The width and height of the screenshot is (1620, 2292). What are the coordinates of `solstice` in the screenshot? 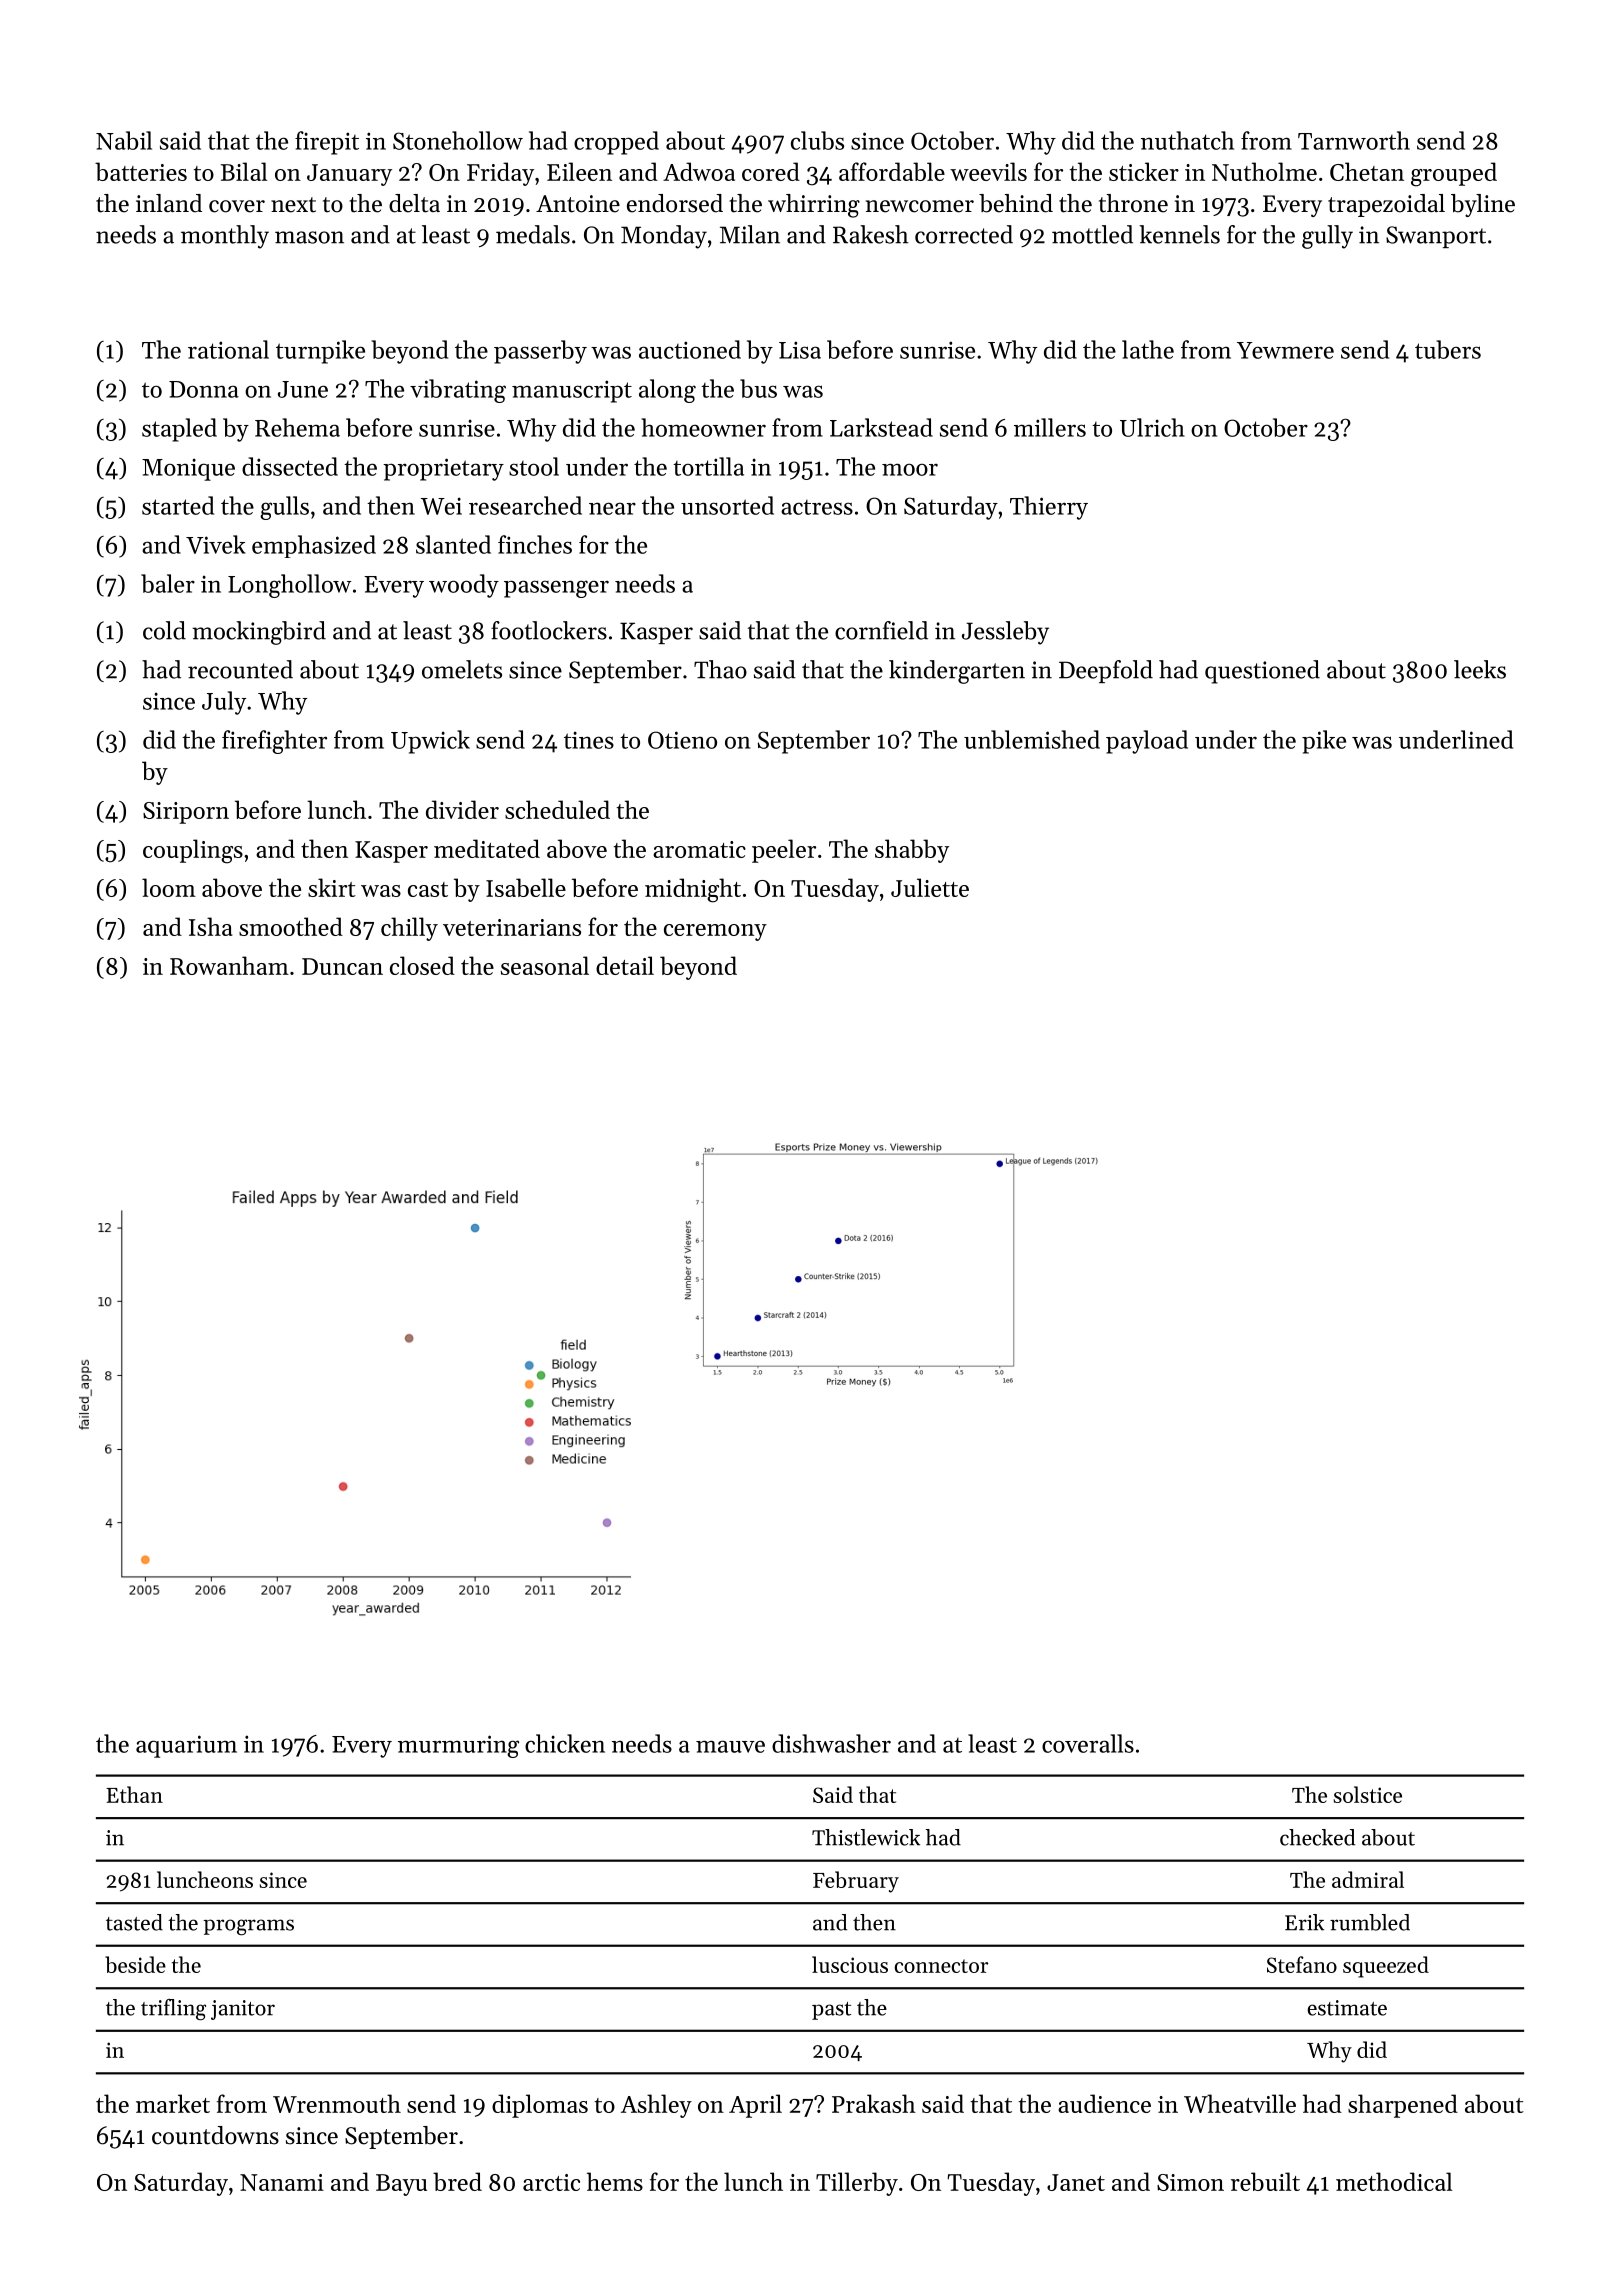 It's located at (1368, 1794).
